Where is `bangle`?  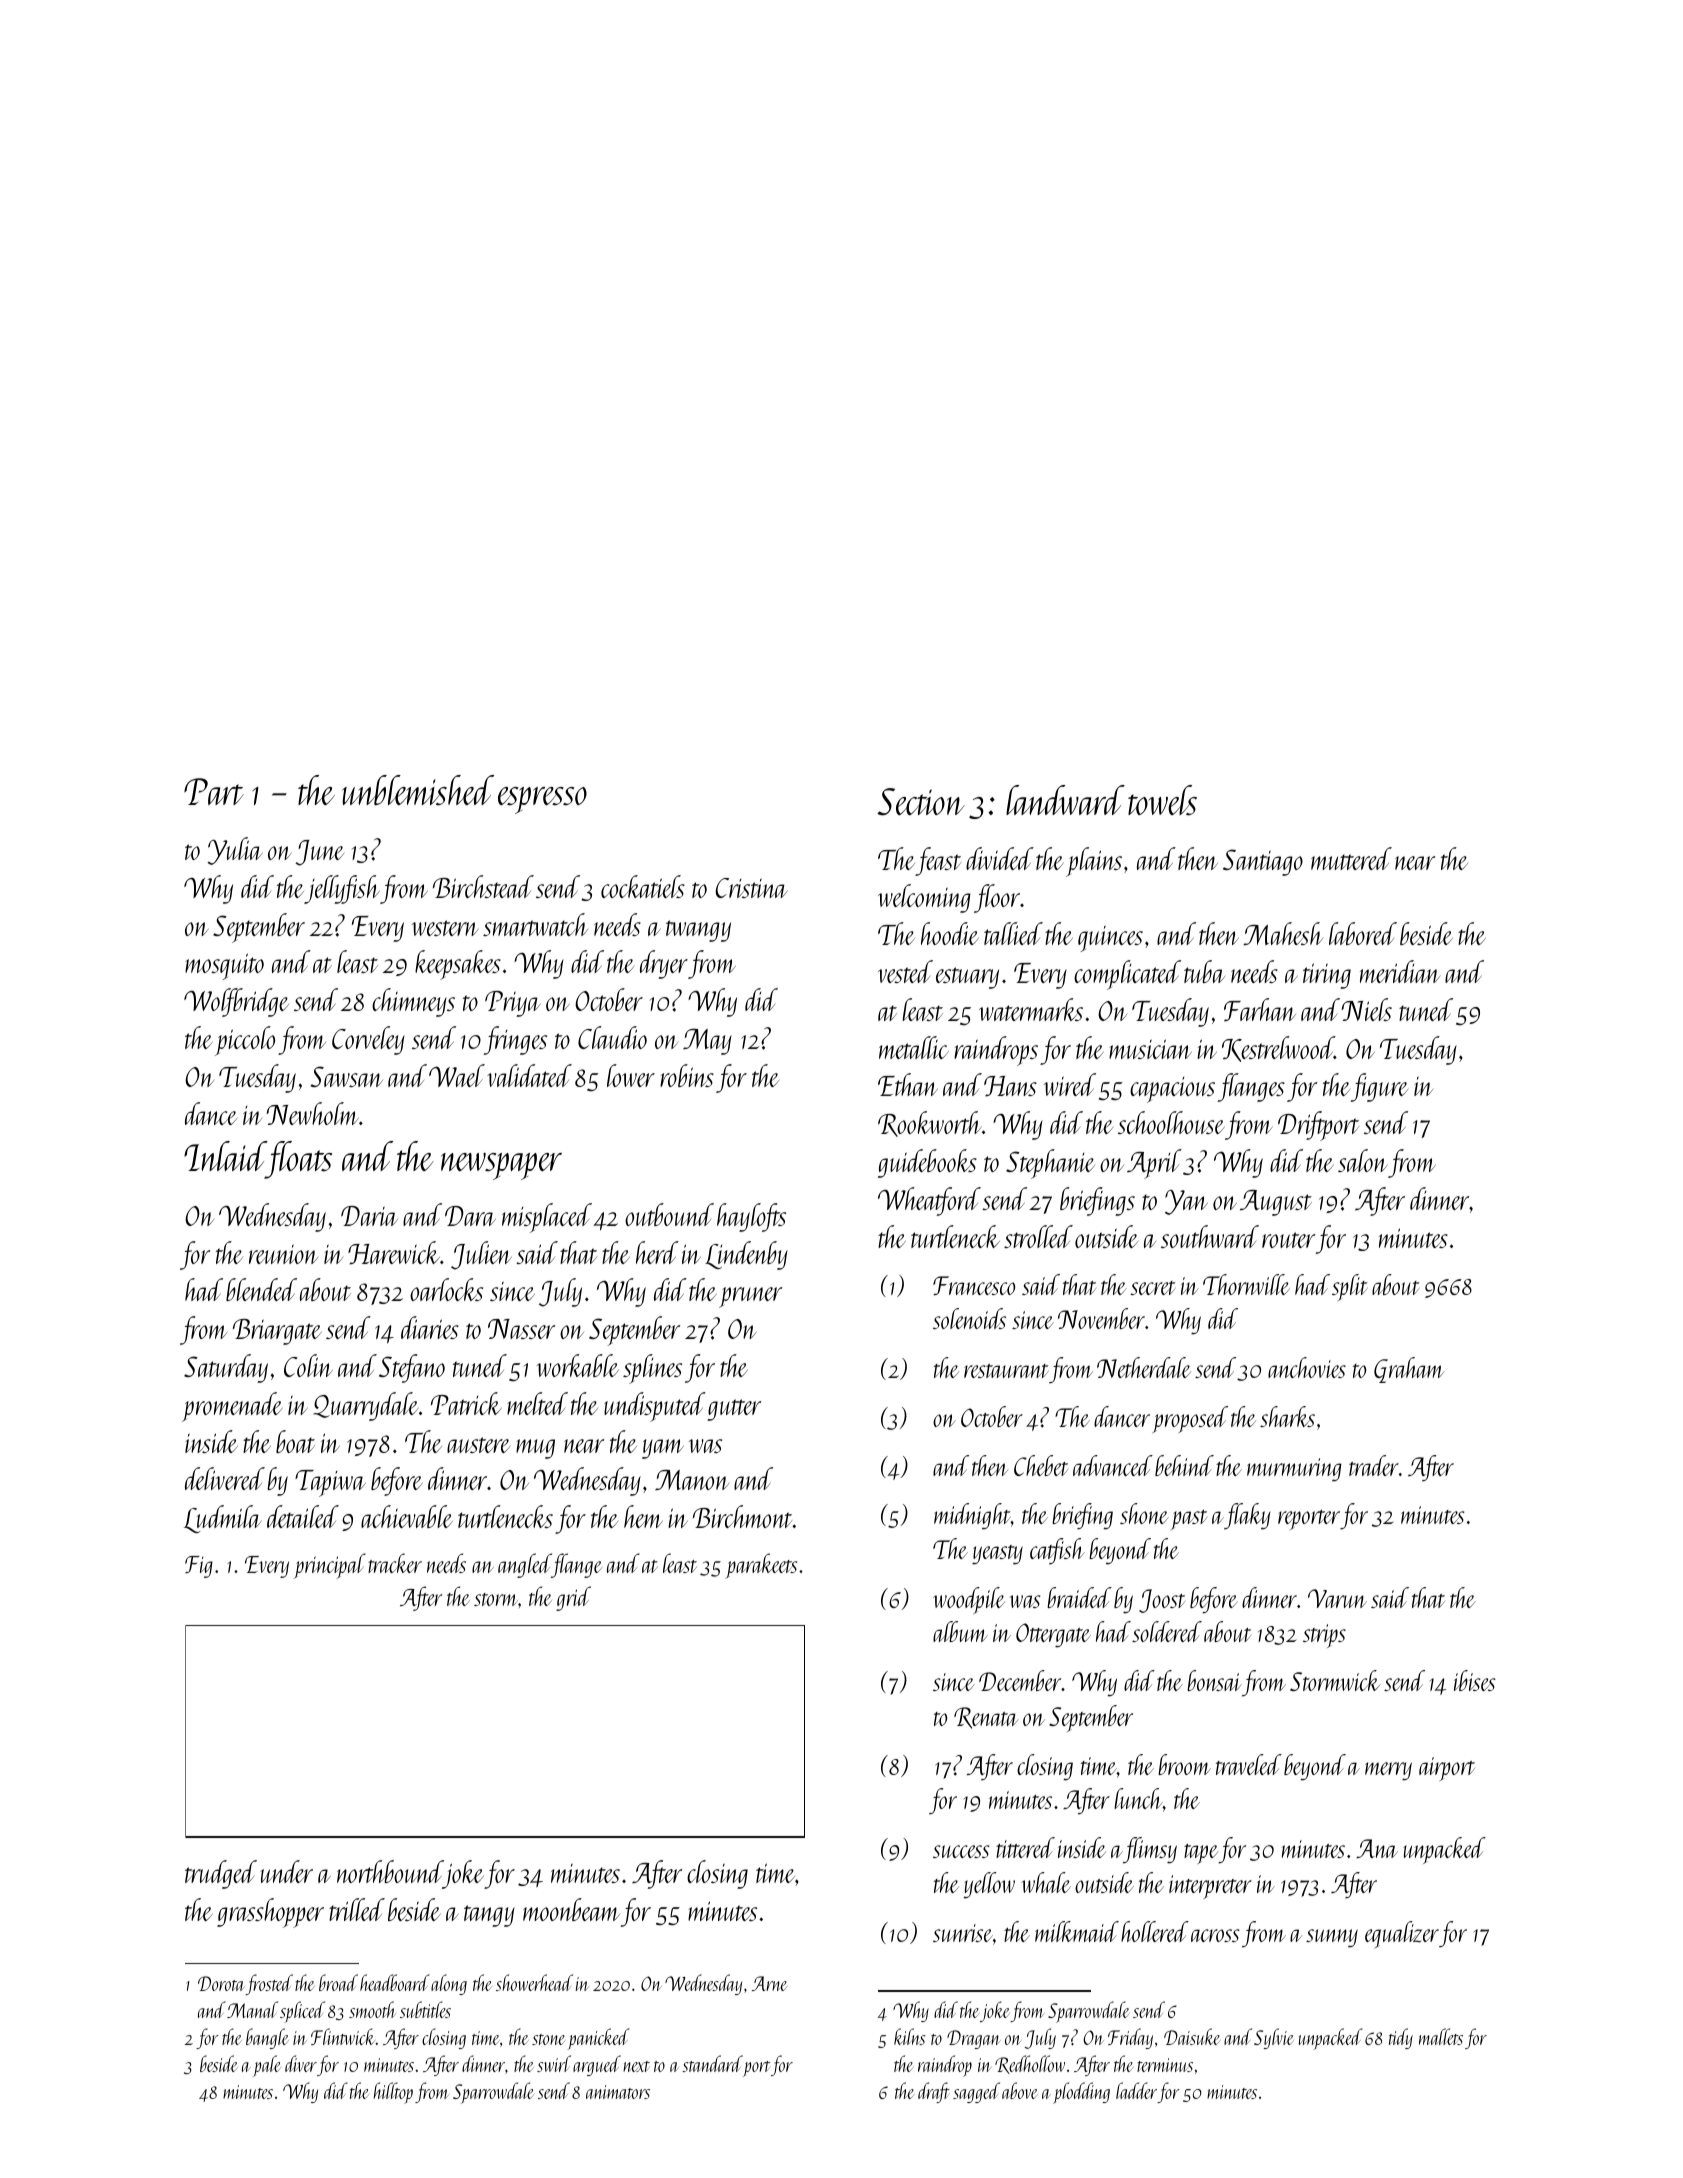 bangle is located at coordinates (267, 2038).
